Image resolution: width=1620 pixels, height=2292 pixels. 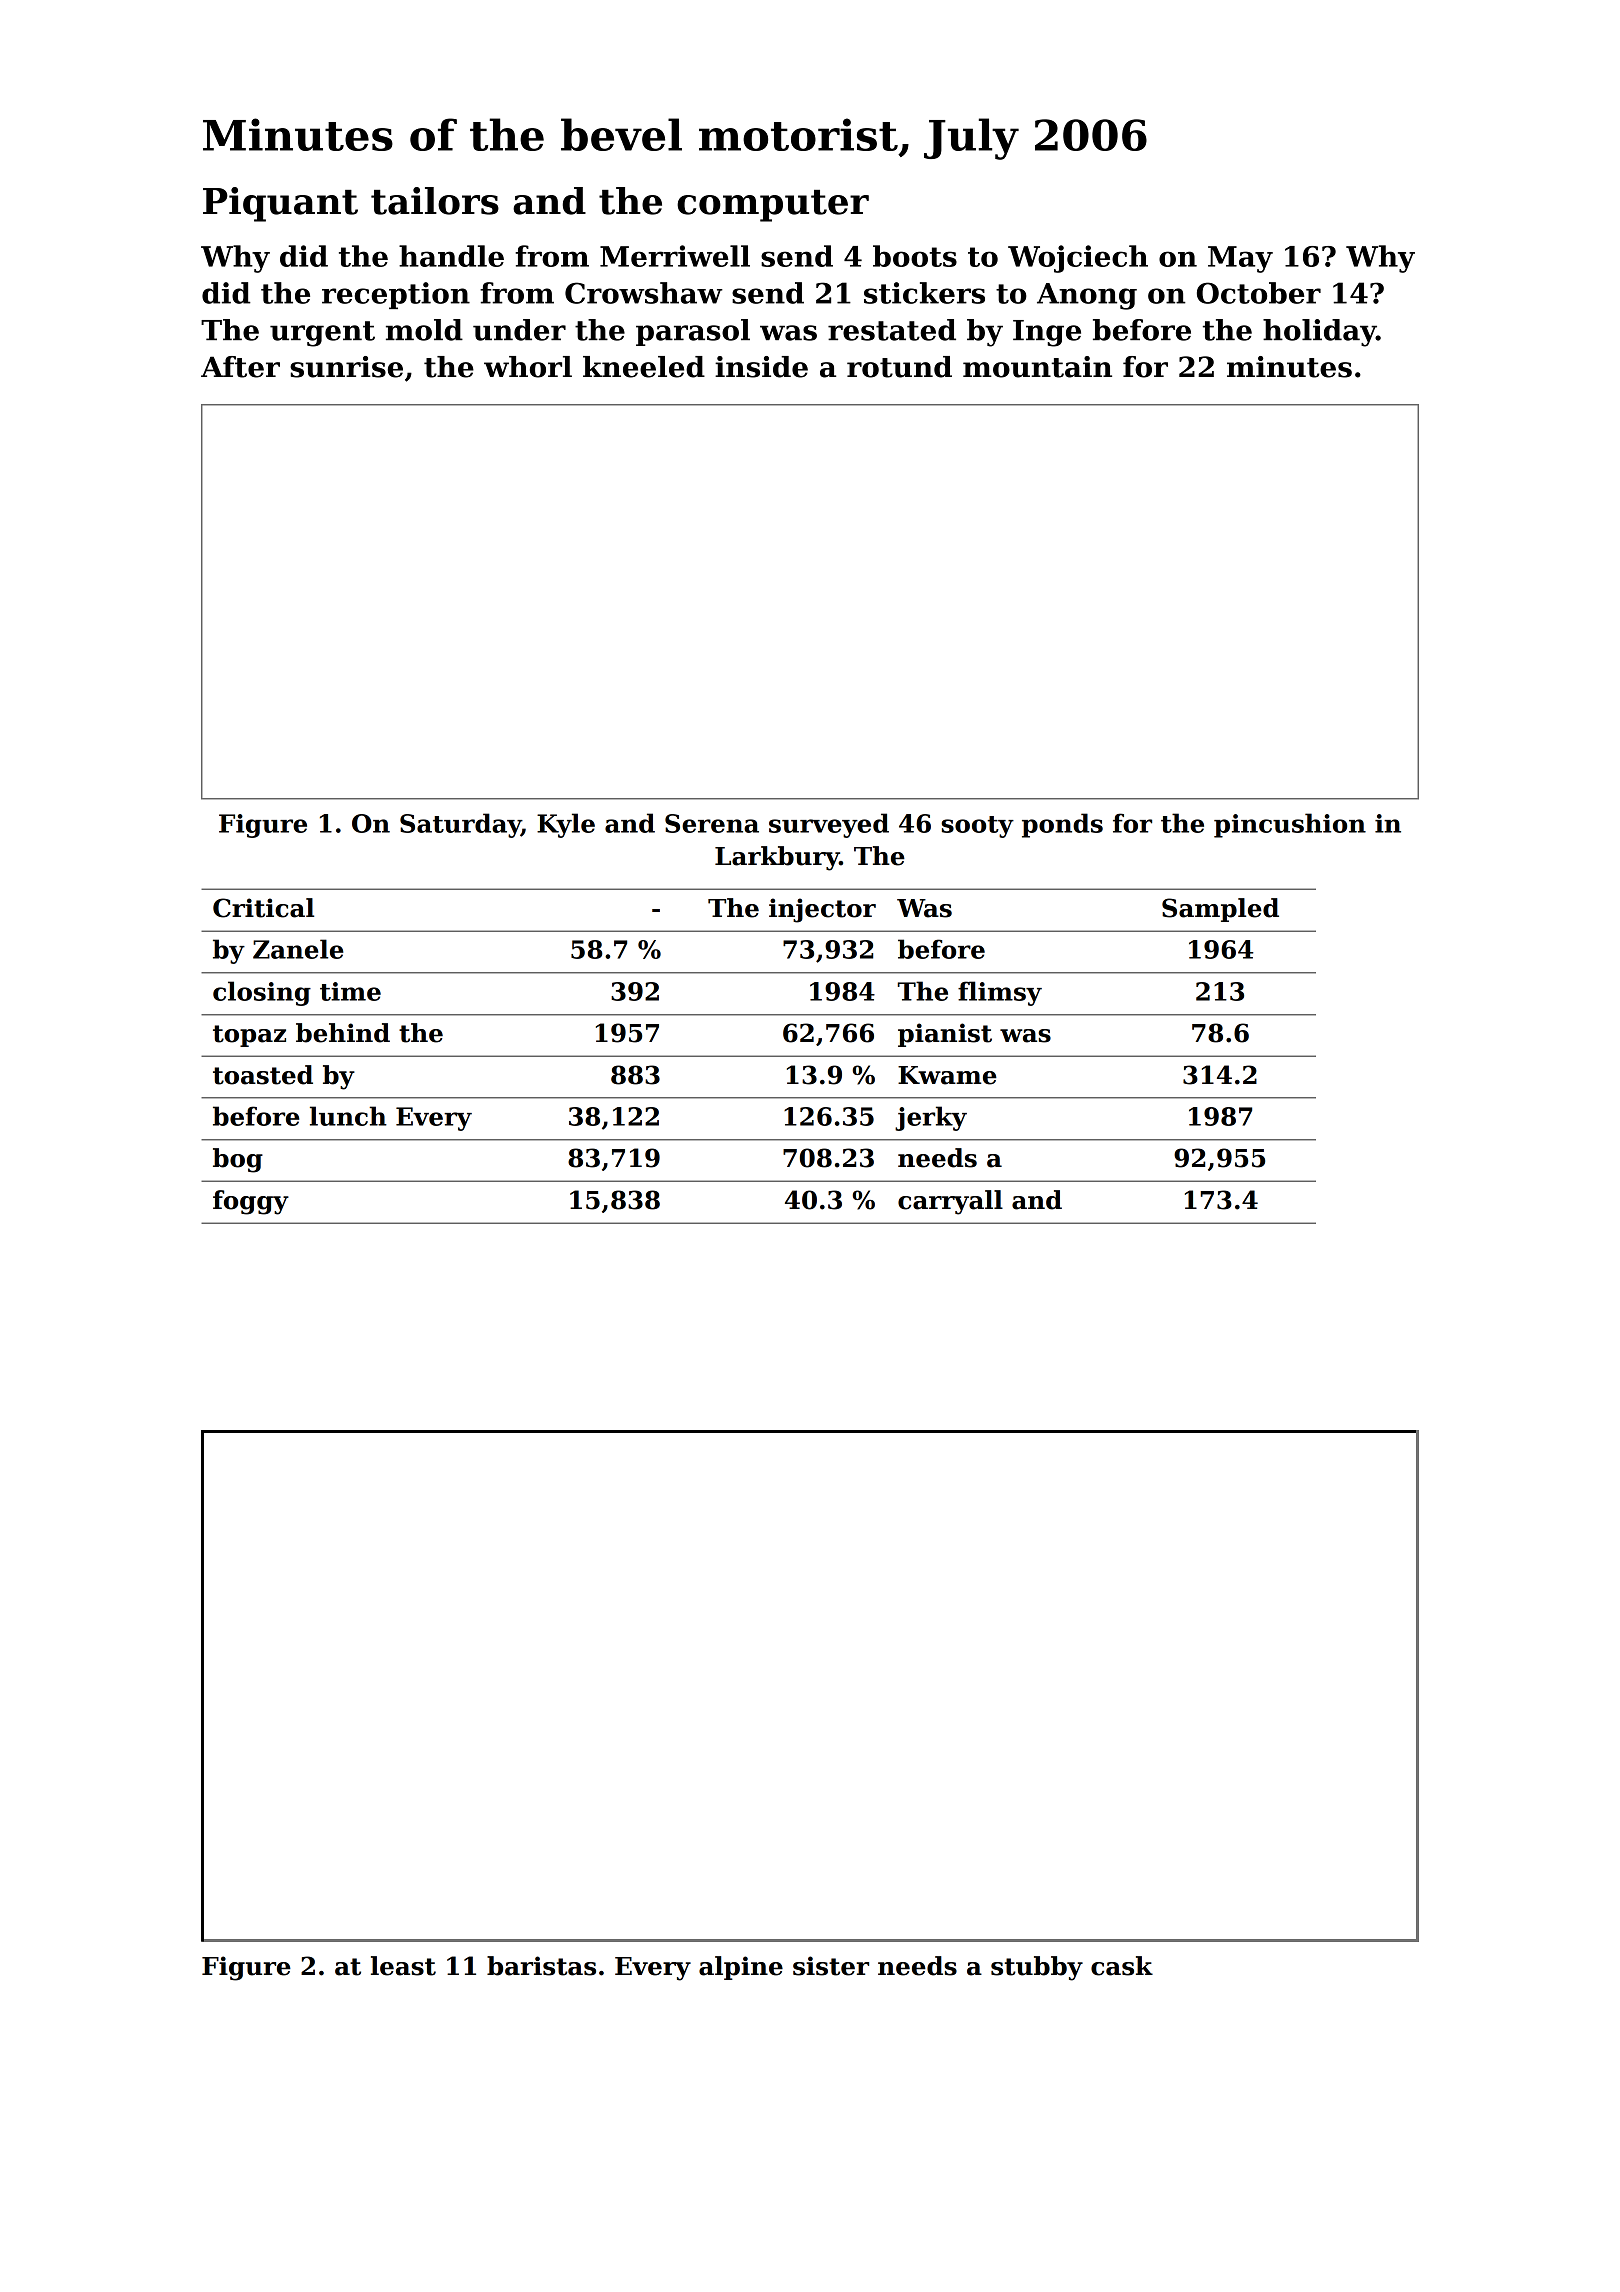 I want to click on tailors, so click(x=435, y=201).
